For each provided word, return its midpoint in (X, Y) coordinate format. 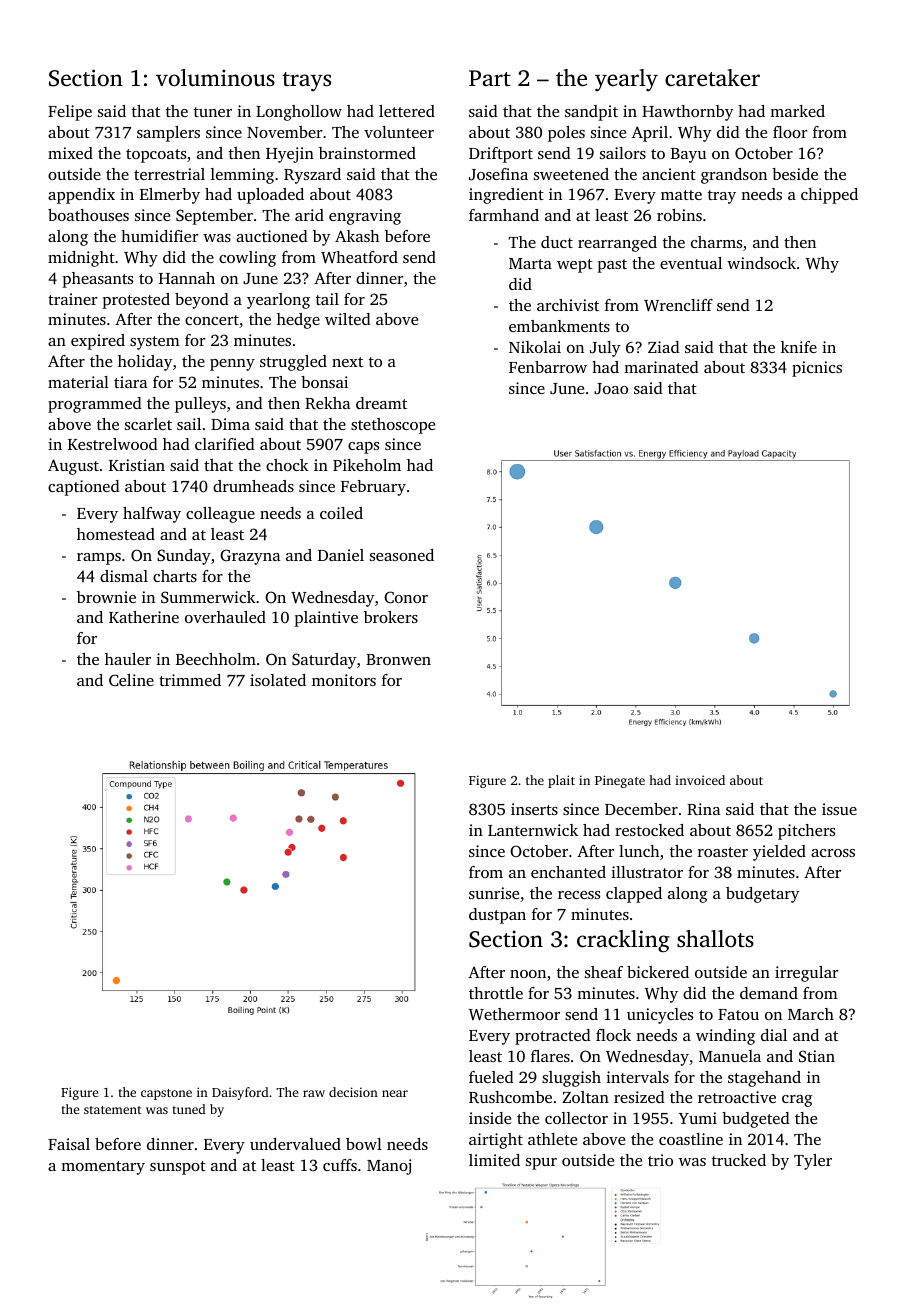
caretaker (712, 78)
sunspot (178, 1168)
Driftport (501, 155)
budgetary (762, 895)
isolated (278, 680)
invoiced (700, 780)
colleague (220, 515)
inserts (534, 809)
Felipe (70, 113)
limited (494, 1160)
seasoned (402, 555)
